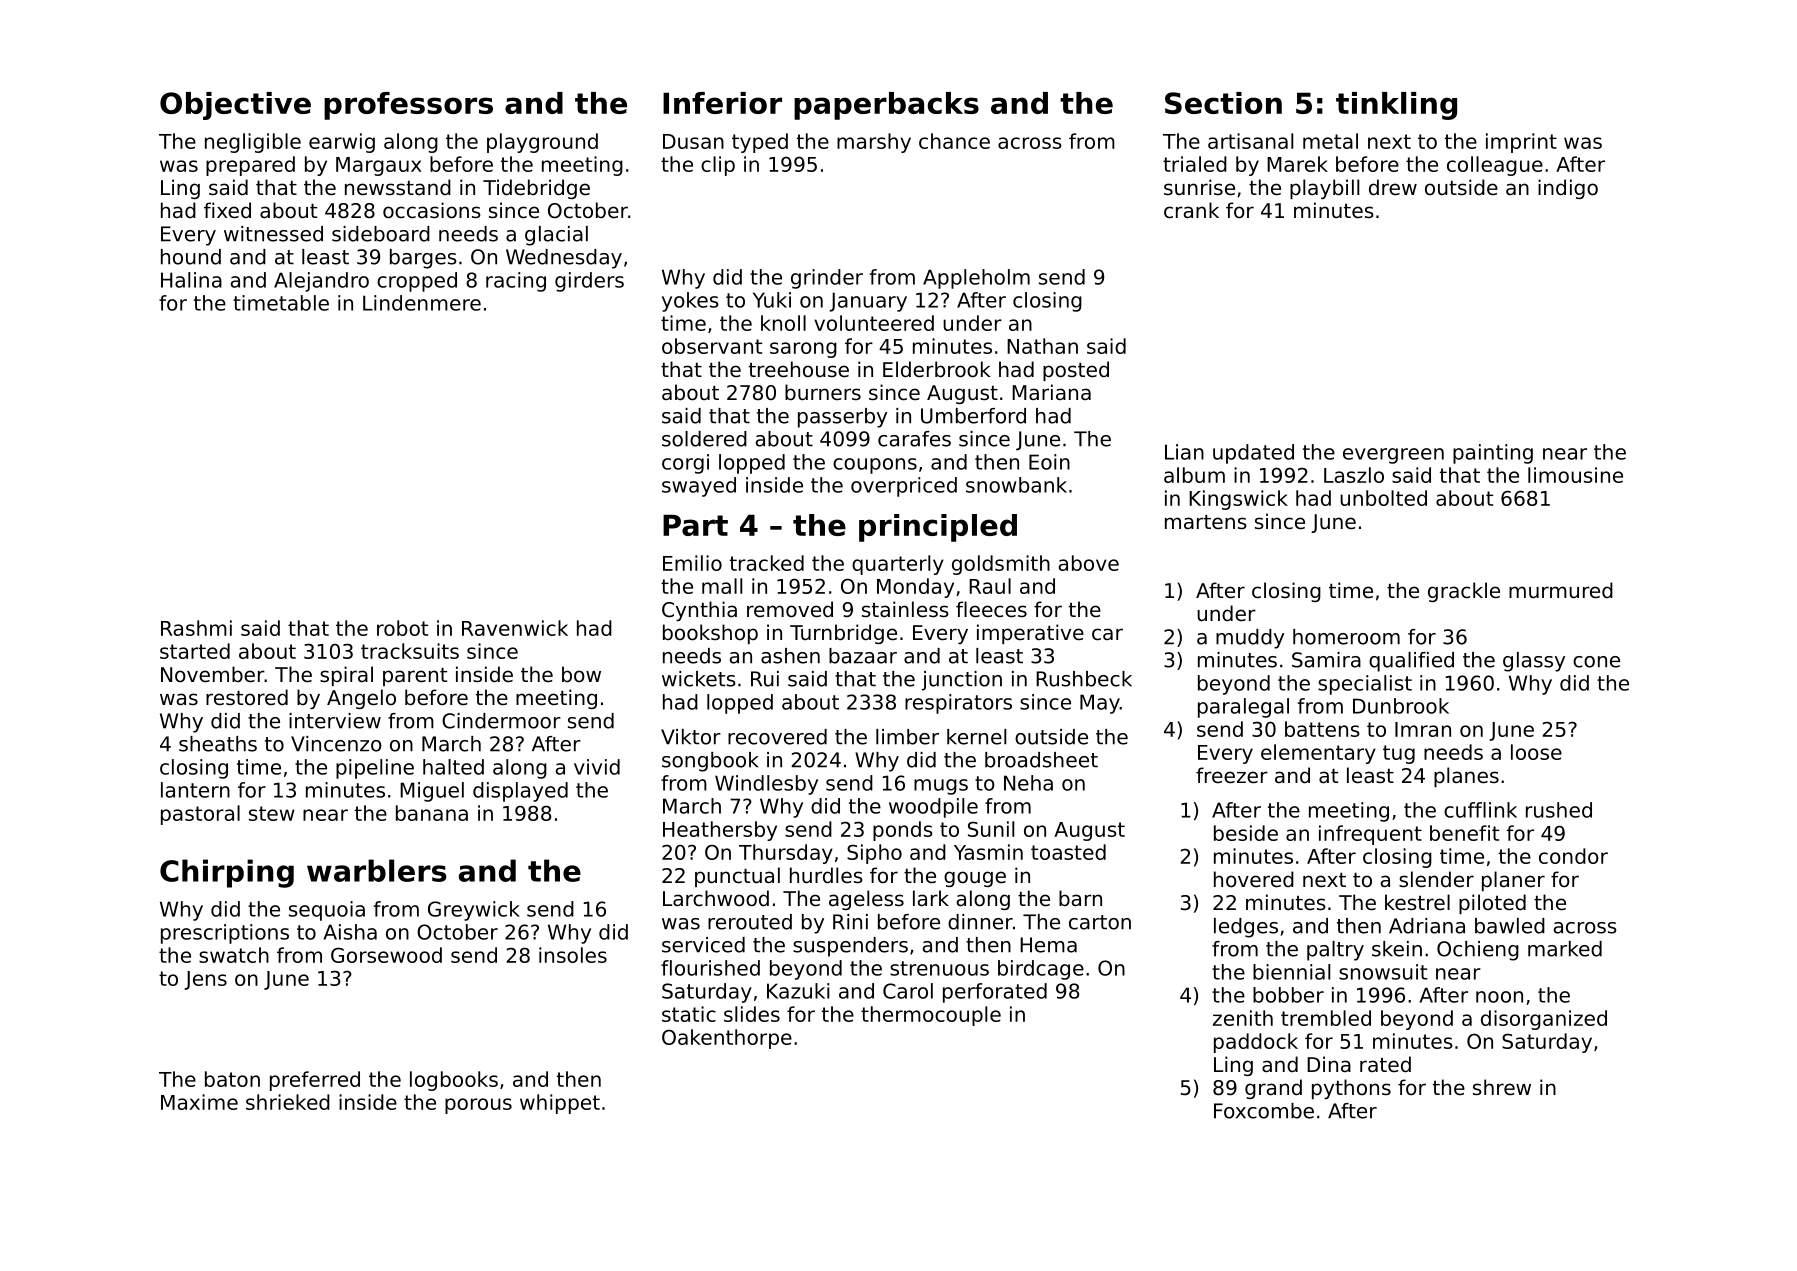 The width and height of the document is (1797, 1271). I want to click on Rui, so click(765, 679).
